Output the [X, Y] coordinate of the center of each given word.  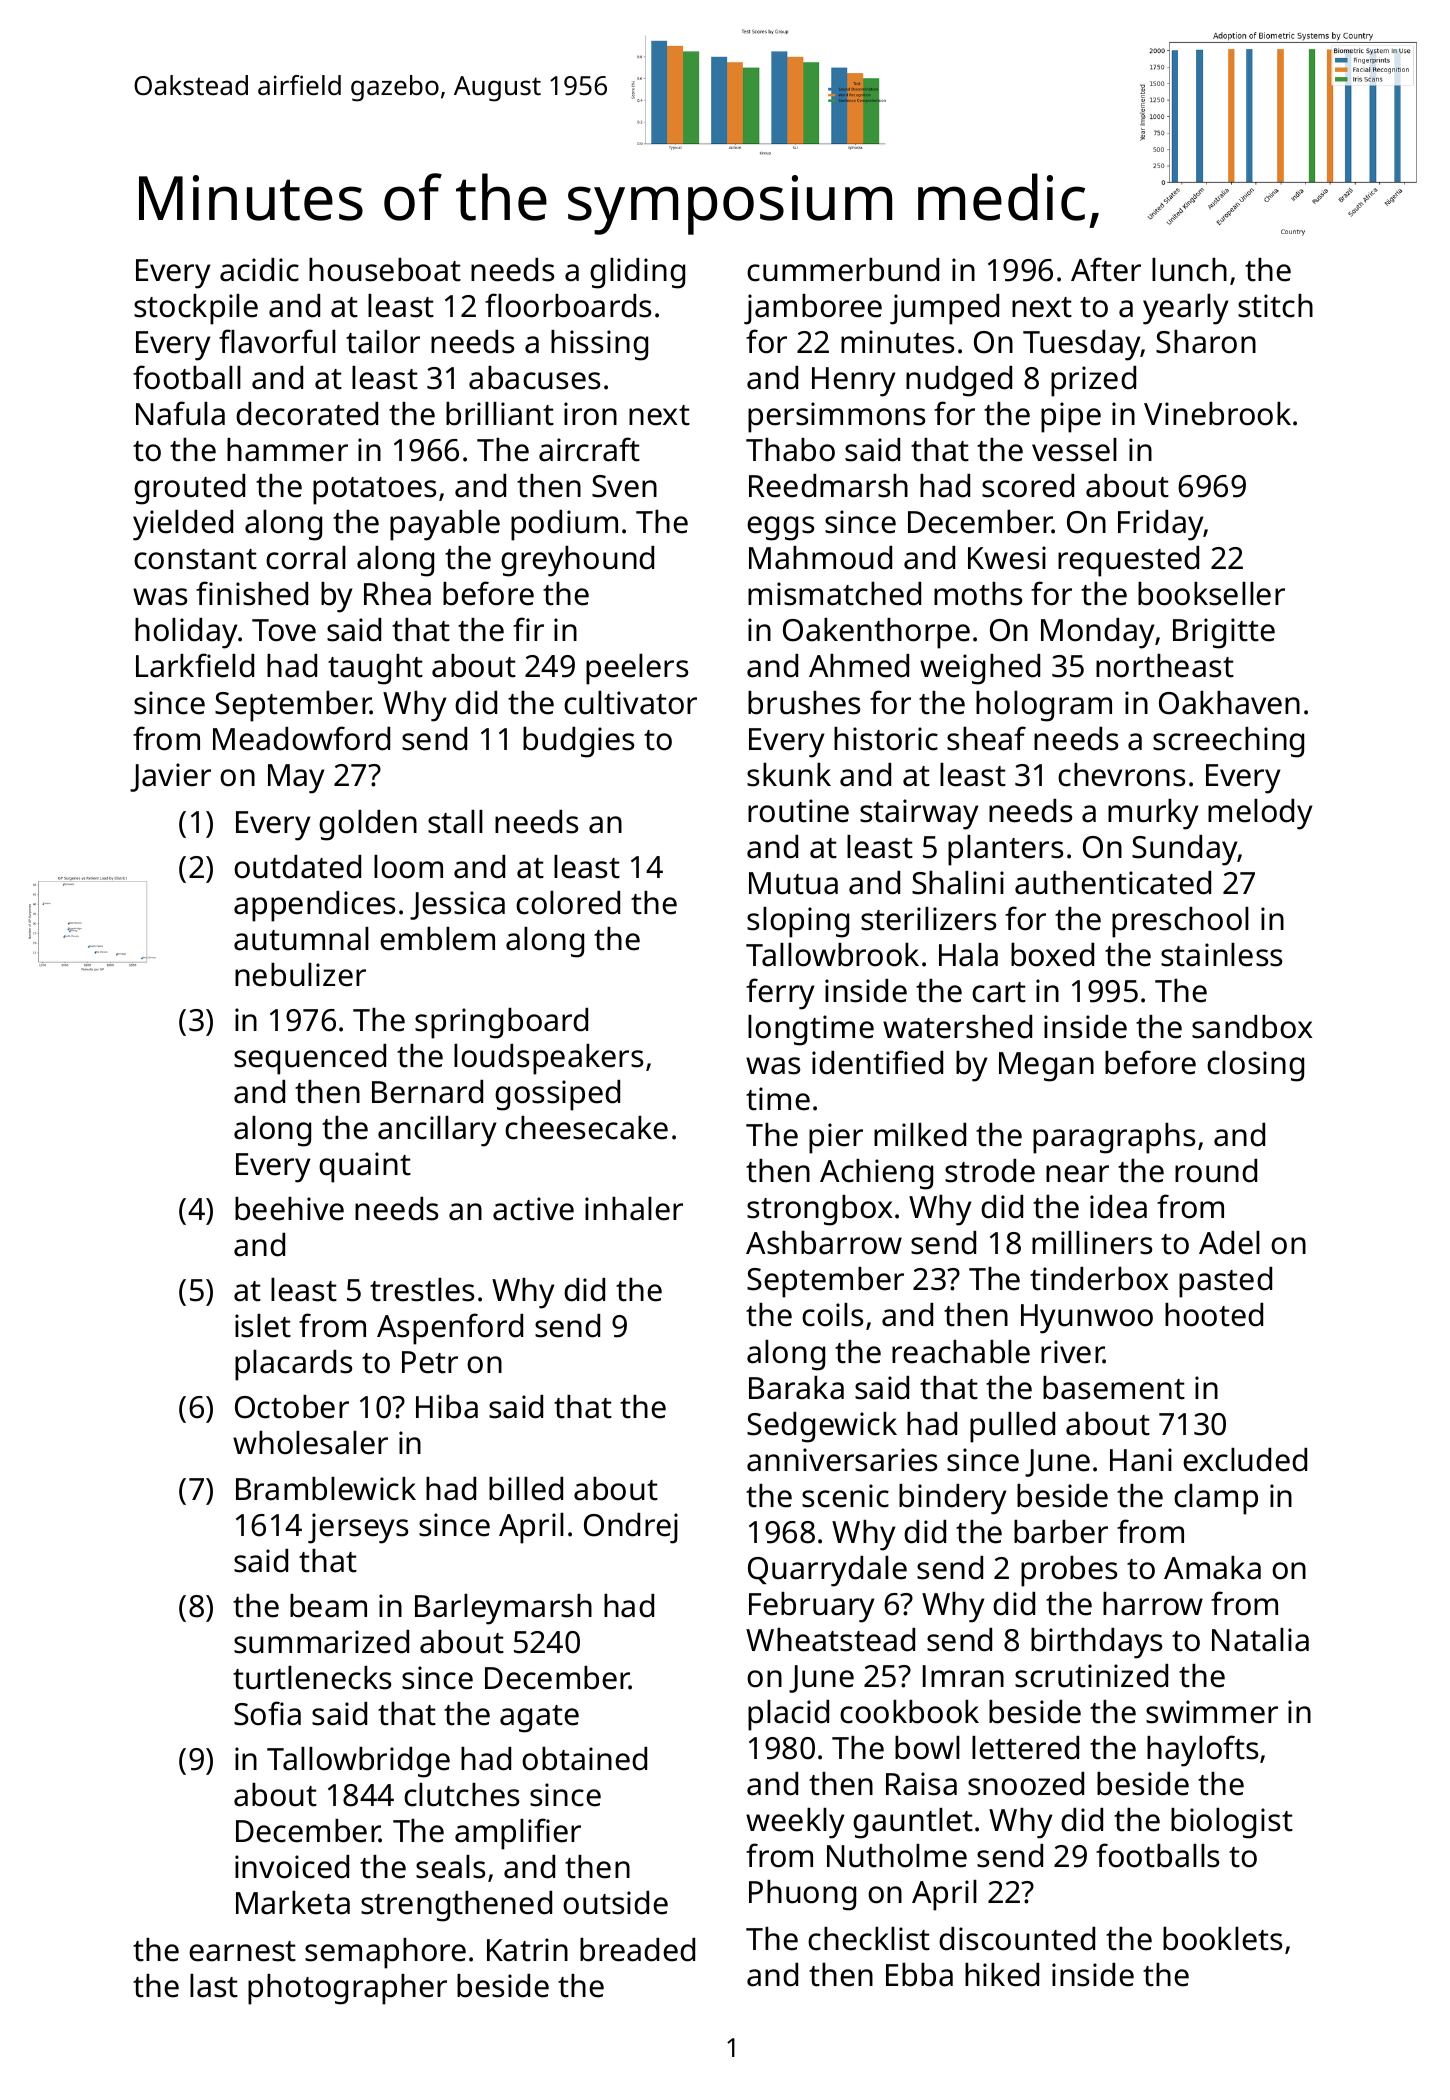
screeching [1228, 742]
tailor [383, 342]
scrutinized [1091, 1676]
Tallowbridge [358, 1762]
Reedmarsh [828, 486]
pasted [1225, 1282]
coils [832, 1315]
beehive [289, 1209]
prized [1093, 381]
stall [455, 822]
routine [798, 811]
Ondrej [631, 1528]
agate [539, 1719]
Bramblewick [326, 1489]
